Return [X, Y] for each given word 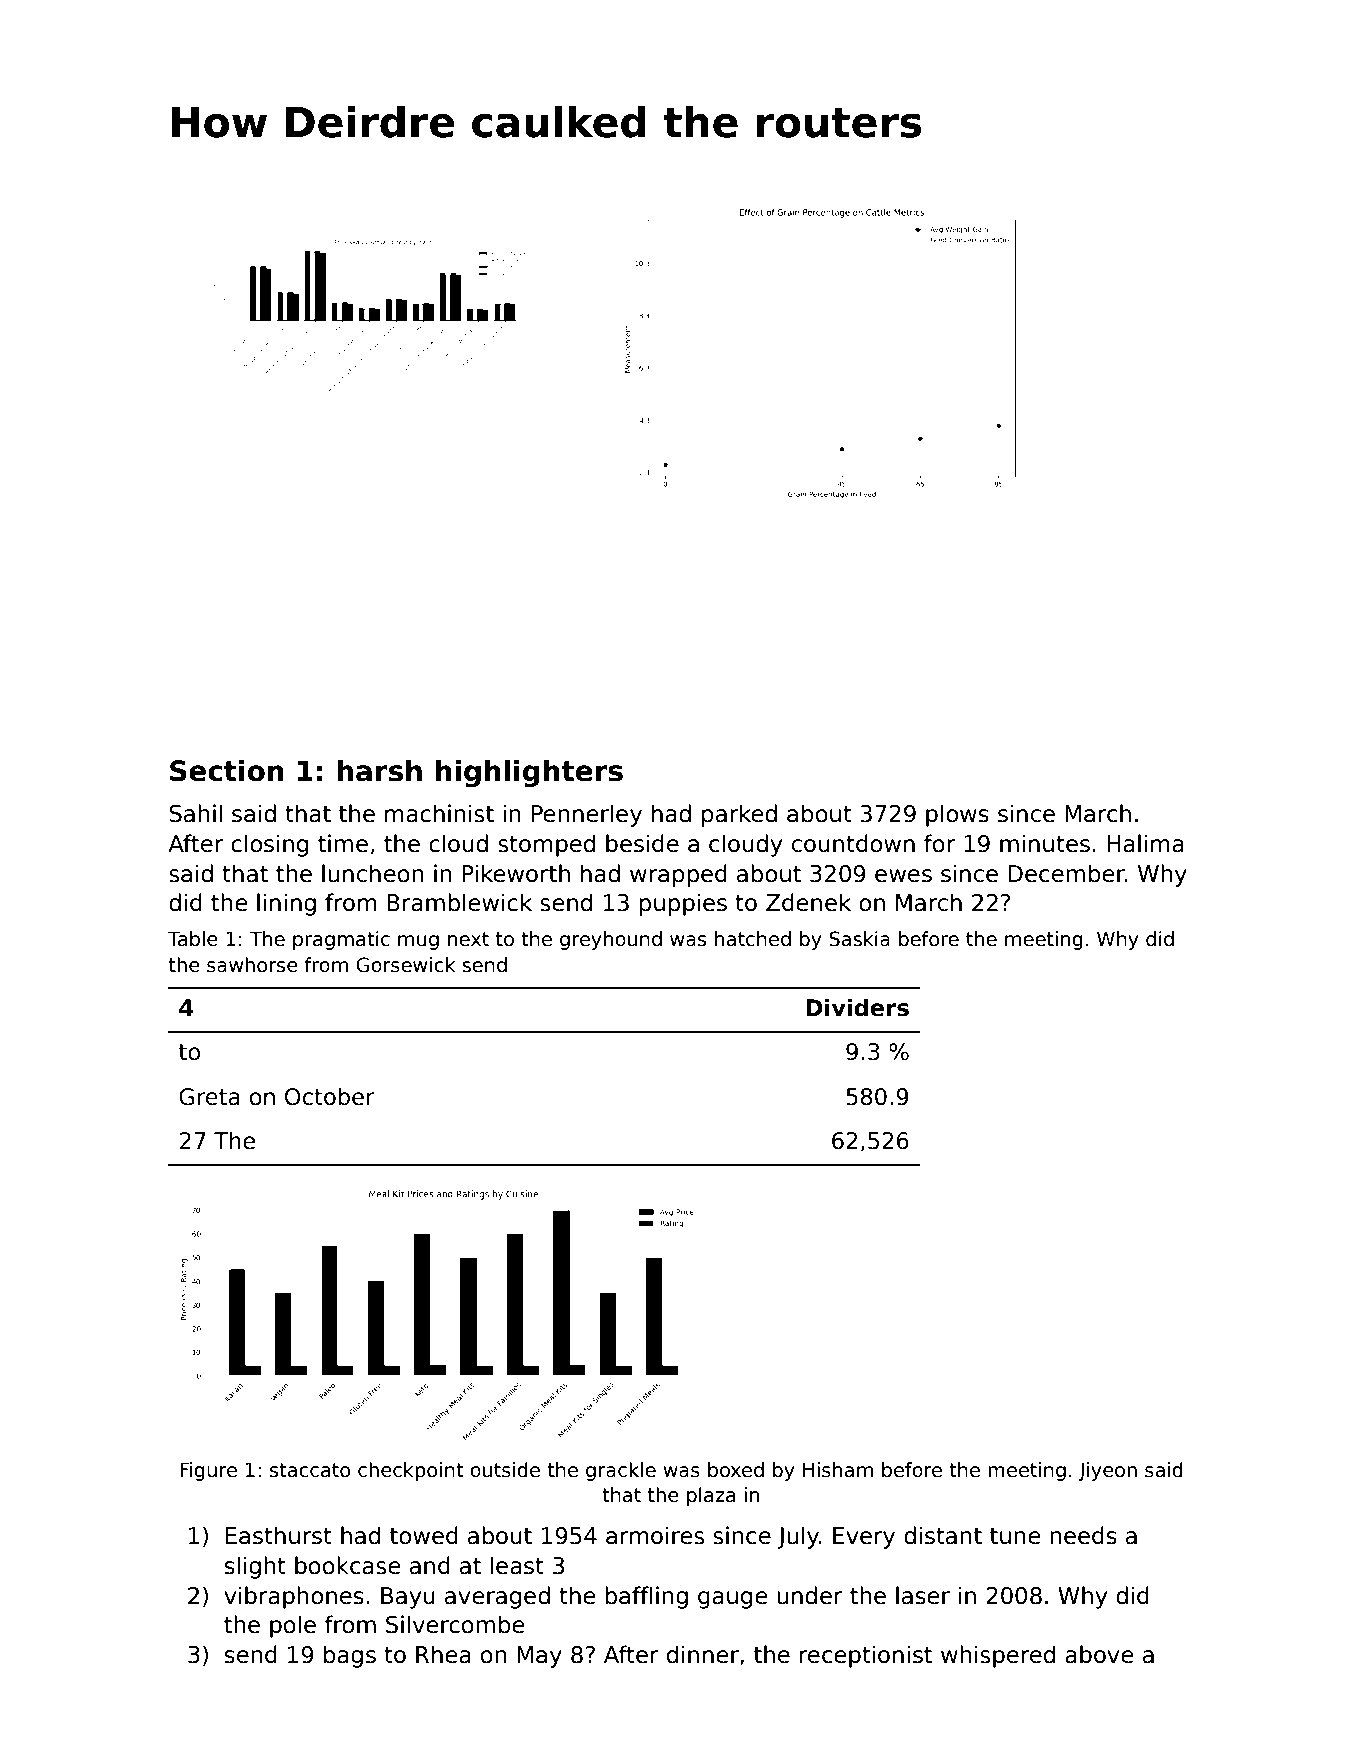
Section [227, 770]
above [1099, 1654]
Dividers [857, 1007]
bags [350, 1656]
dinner [703, 1654]
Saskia [859, 939]
